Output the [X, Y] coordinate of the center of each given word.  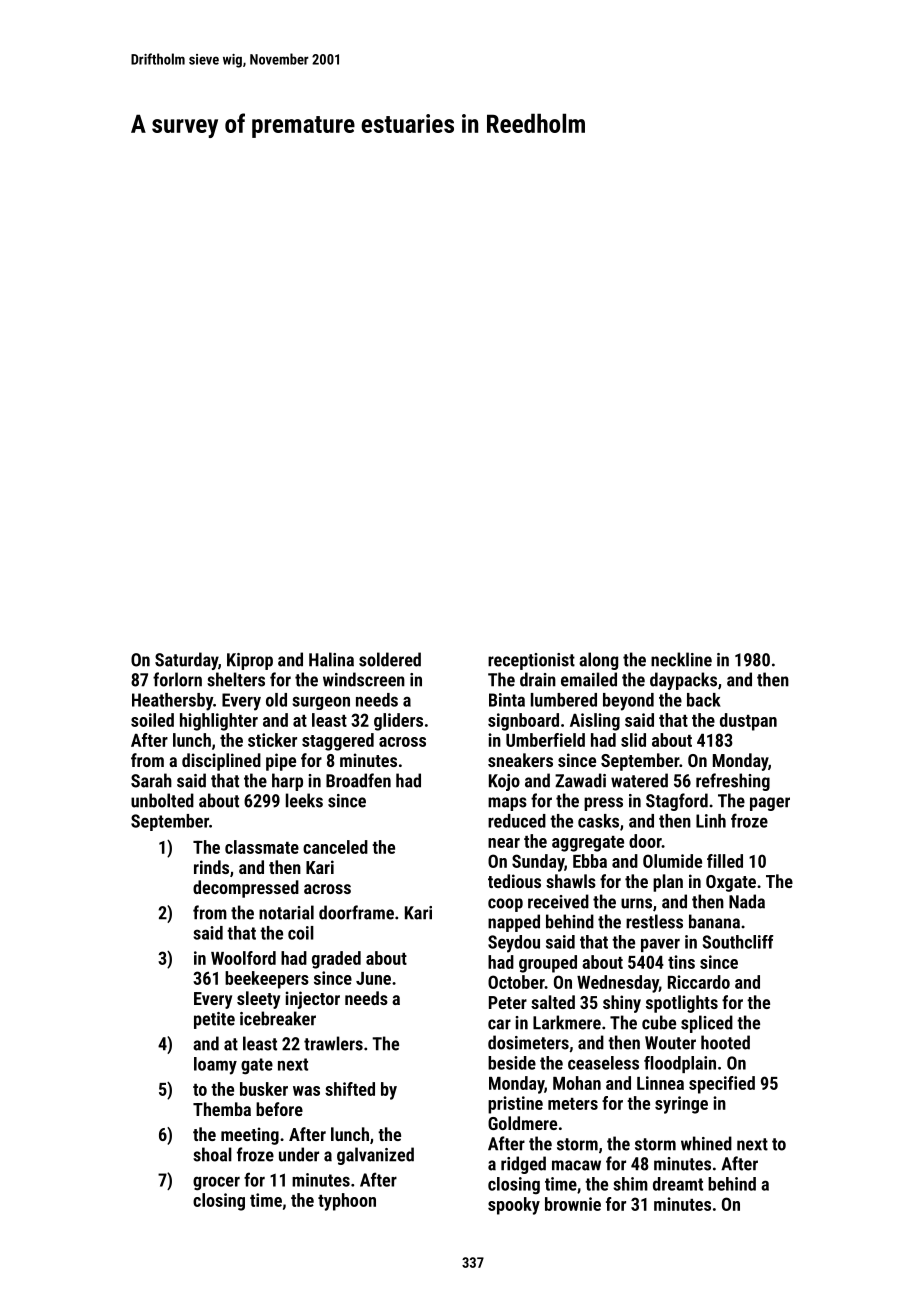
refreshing [733, 782]
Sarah [151, 780]
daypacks [683, 681]
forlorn [177, 679]
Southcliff [738, 942]
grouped [548, 964]
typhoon [347, 1202]
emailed [589, 679]
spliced [707, 1024]
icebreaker [278, 1018]
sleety [258, 1000]
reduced [517, 821]
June [373, 978]
